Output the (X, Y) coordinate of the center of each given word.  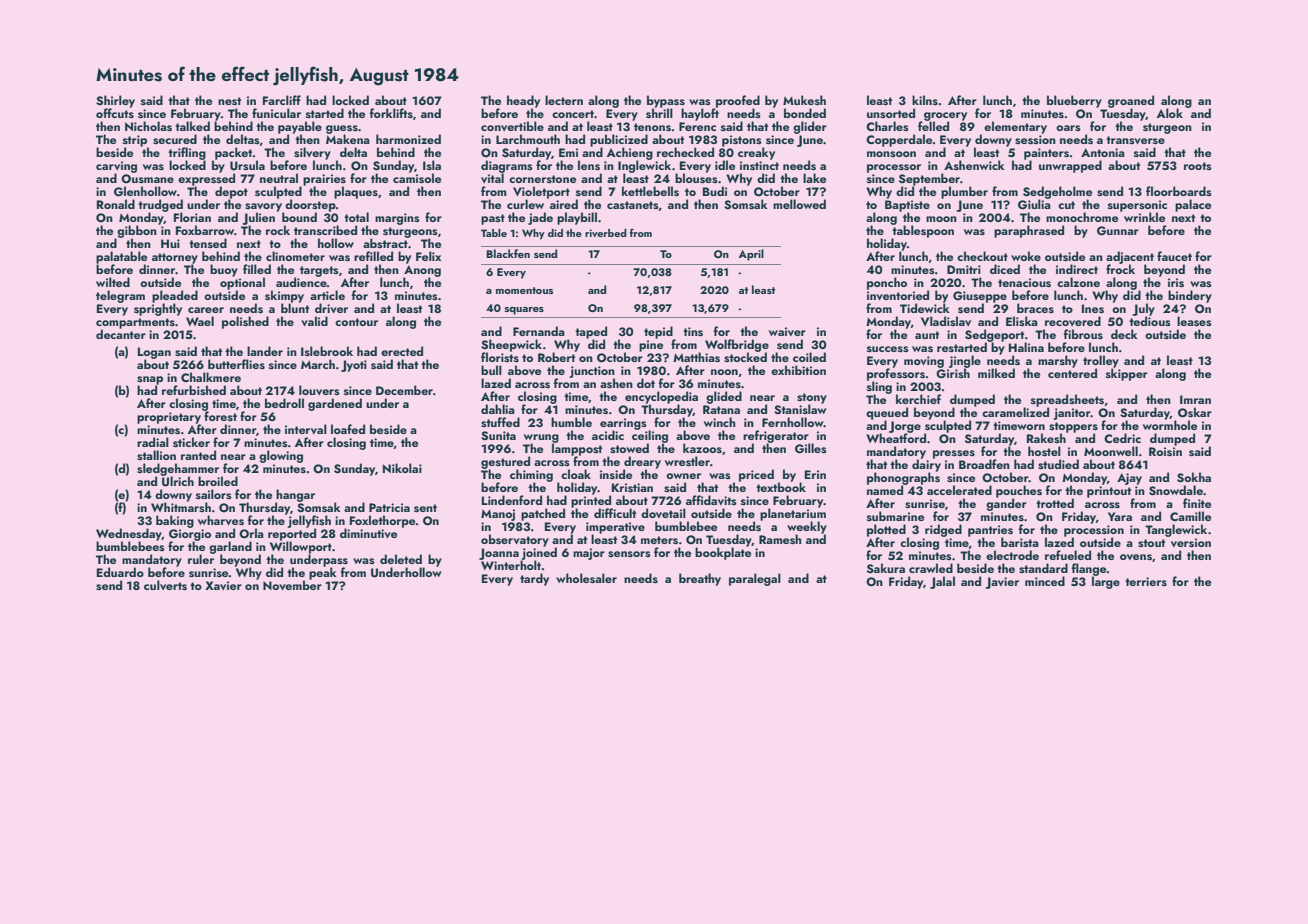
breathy (700, 579)
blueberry (1074, 101)
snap (150, 380)
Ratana (721, 409)
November (292, 585)
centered (1072, 373)
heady (523, 101)
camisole (417, 178)
